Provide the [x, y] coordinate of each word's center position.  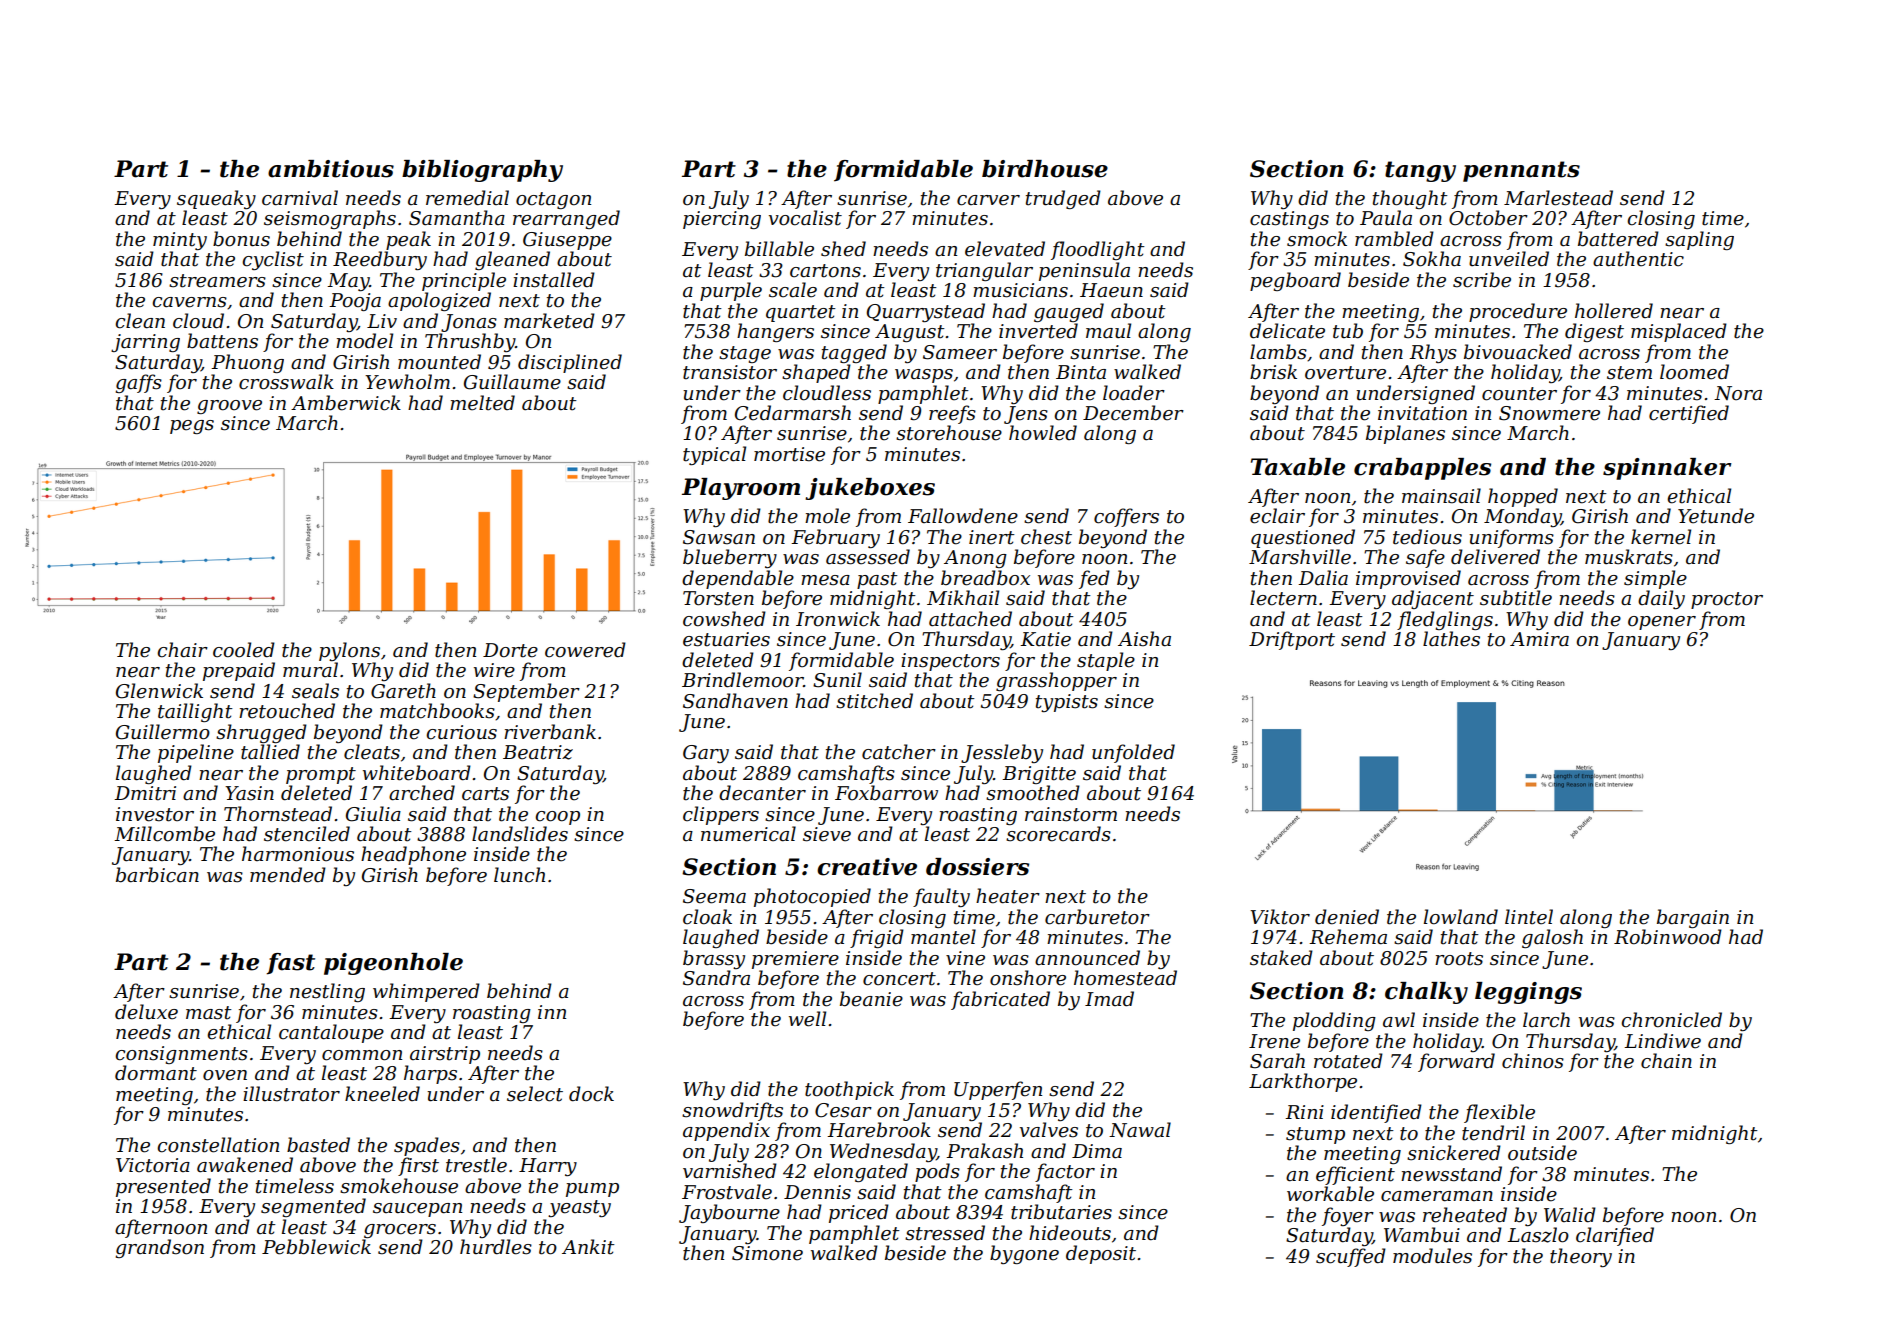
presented [163, 1187]
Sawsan [719, 537]
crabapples [1422, 469]
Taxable [1298, 467]
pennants [1521, 171]
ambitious [331, 169]
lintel [1529, 917]
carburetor [1097, 917]
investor [155, 814]
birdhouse [1045, 169]
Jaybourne [729, 1213]
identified [1376, 1113]
